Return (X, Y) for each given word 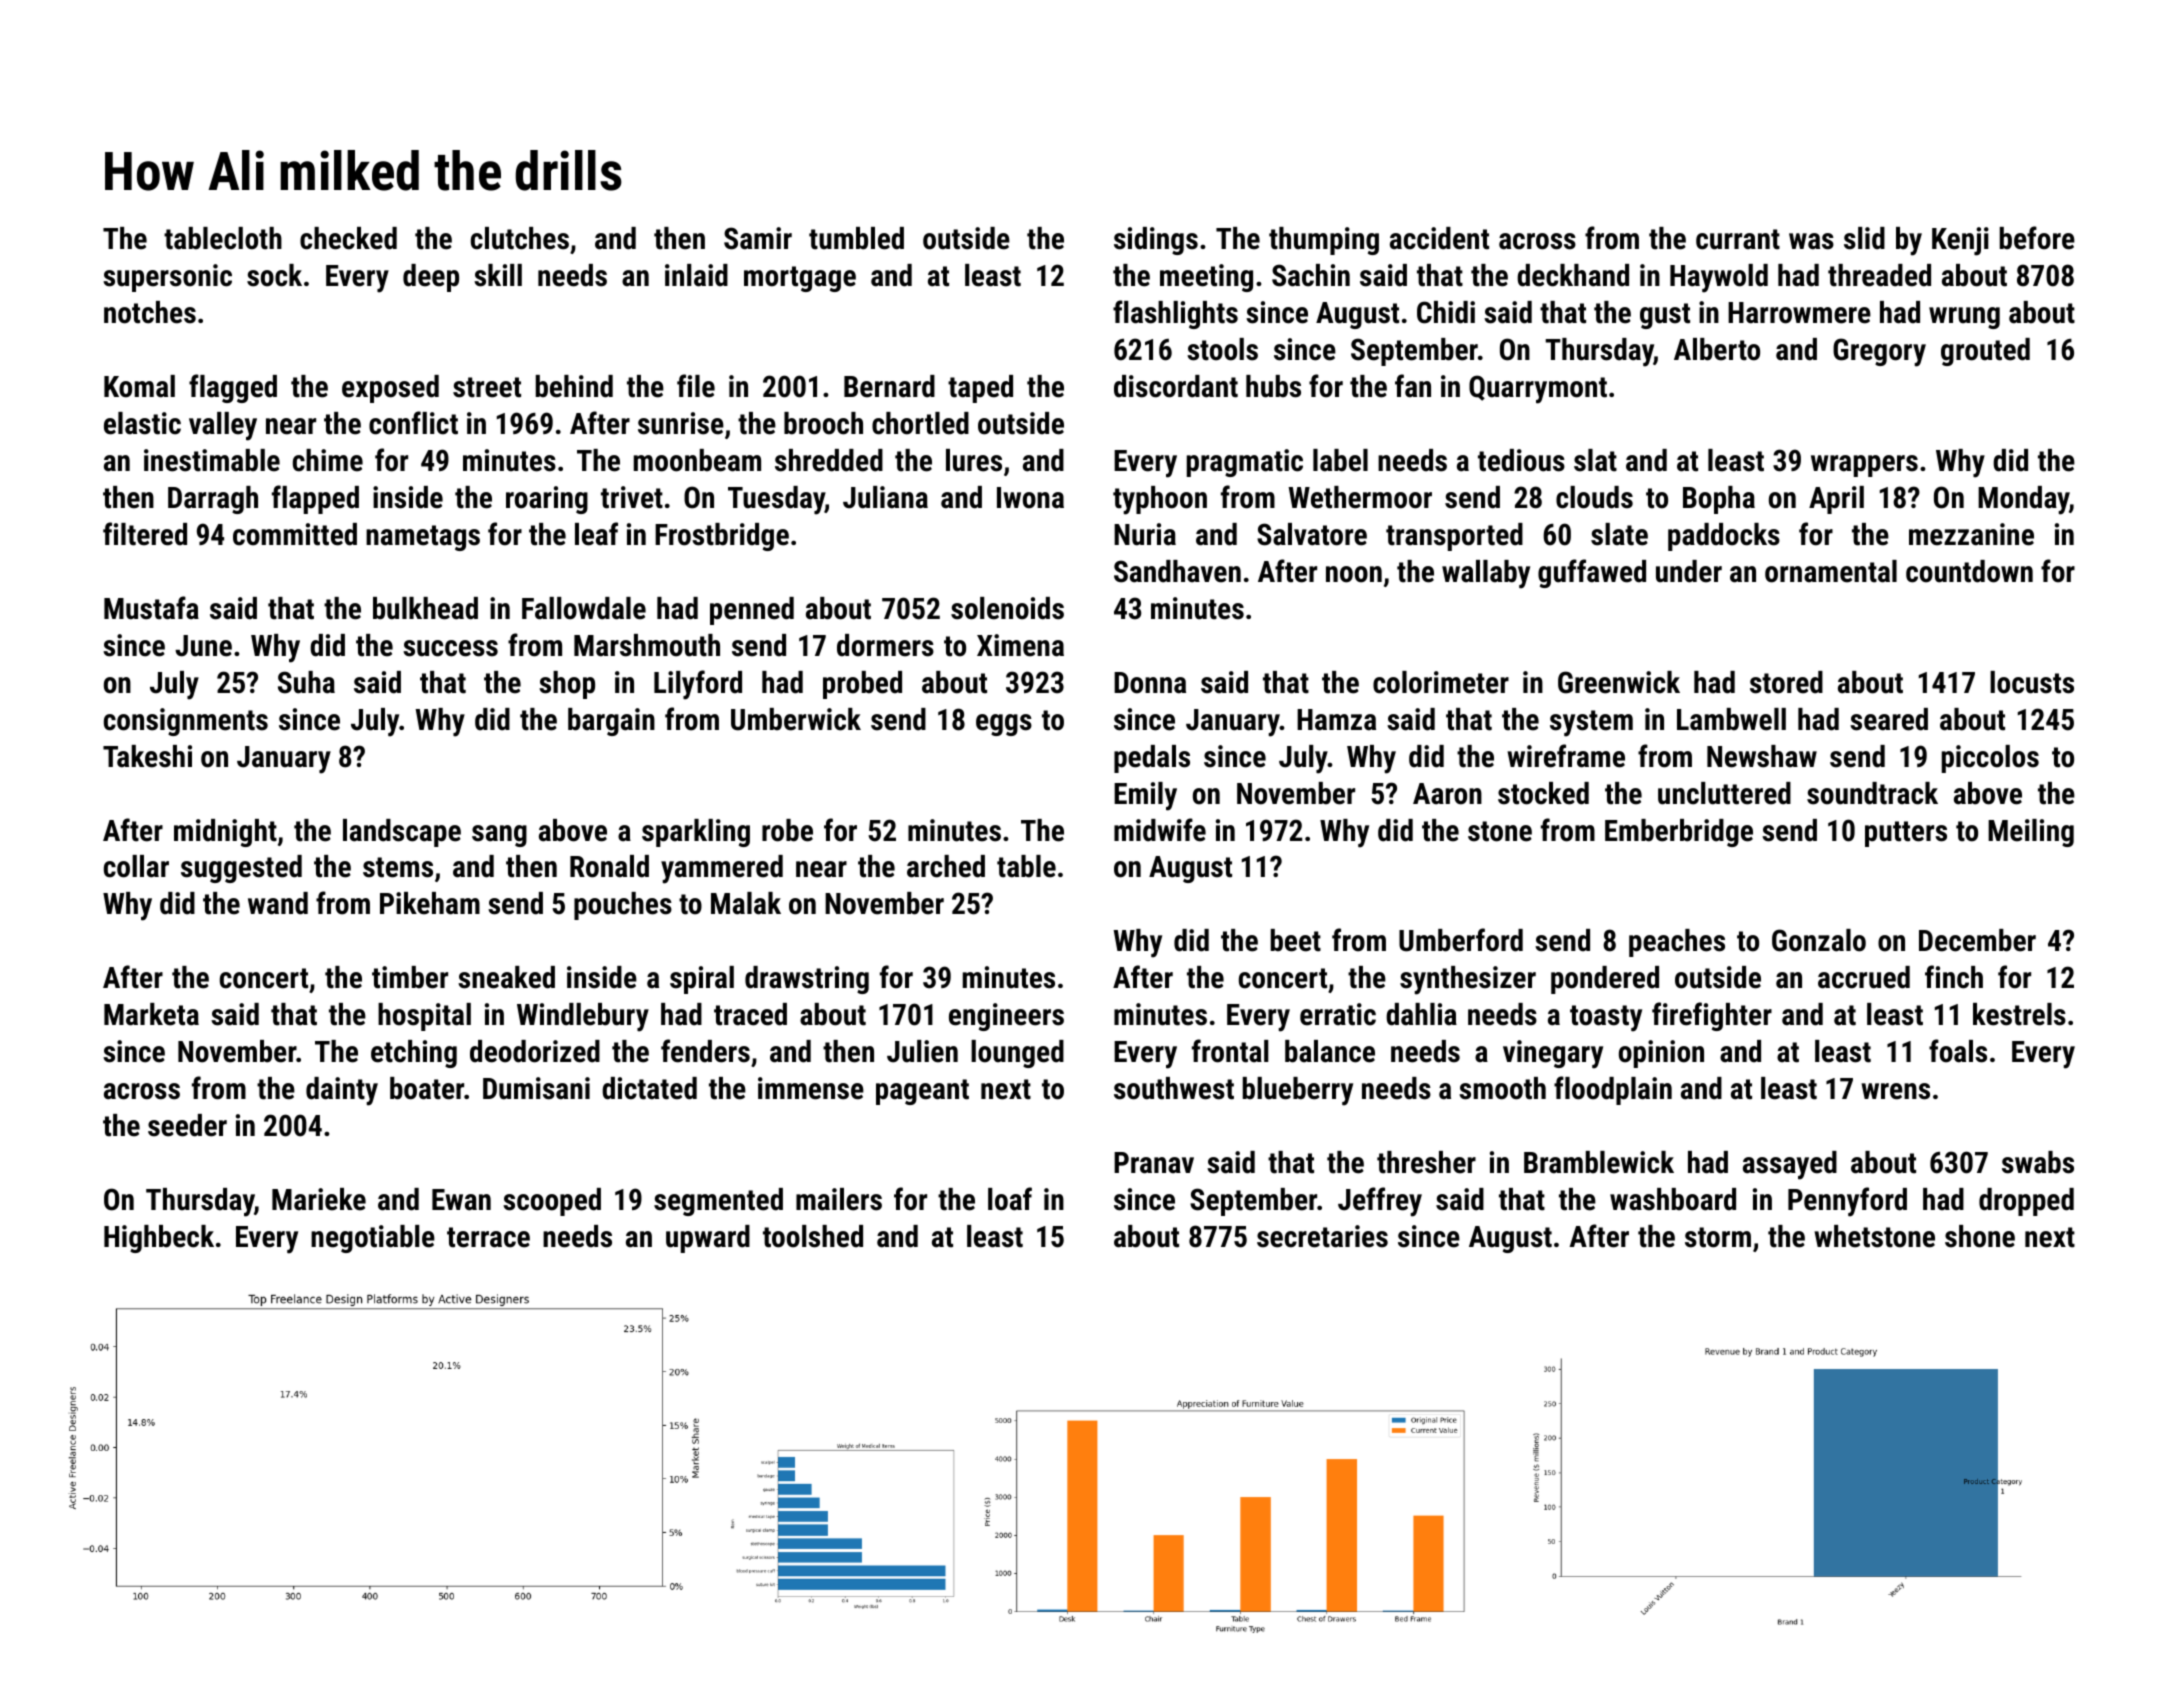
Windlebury (583, 1017)
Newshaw (1762, 756)
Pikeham (430, 903)
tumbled (856, 238)
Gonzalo (1819, 940)
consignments (186, 722)
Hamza (1336, 720)
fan (1413, 386)
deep (431, 278)
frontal (1230, 1051)
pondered (1605, 980)
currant (1738, 239)
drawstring (807, 980)
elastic (142, 423)
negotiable (373, 1239)
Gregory (1879, 352)
